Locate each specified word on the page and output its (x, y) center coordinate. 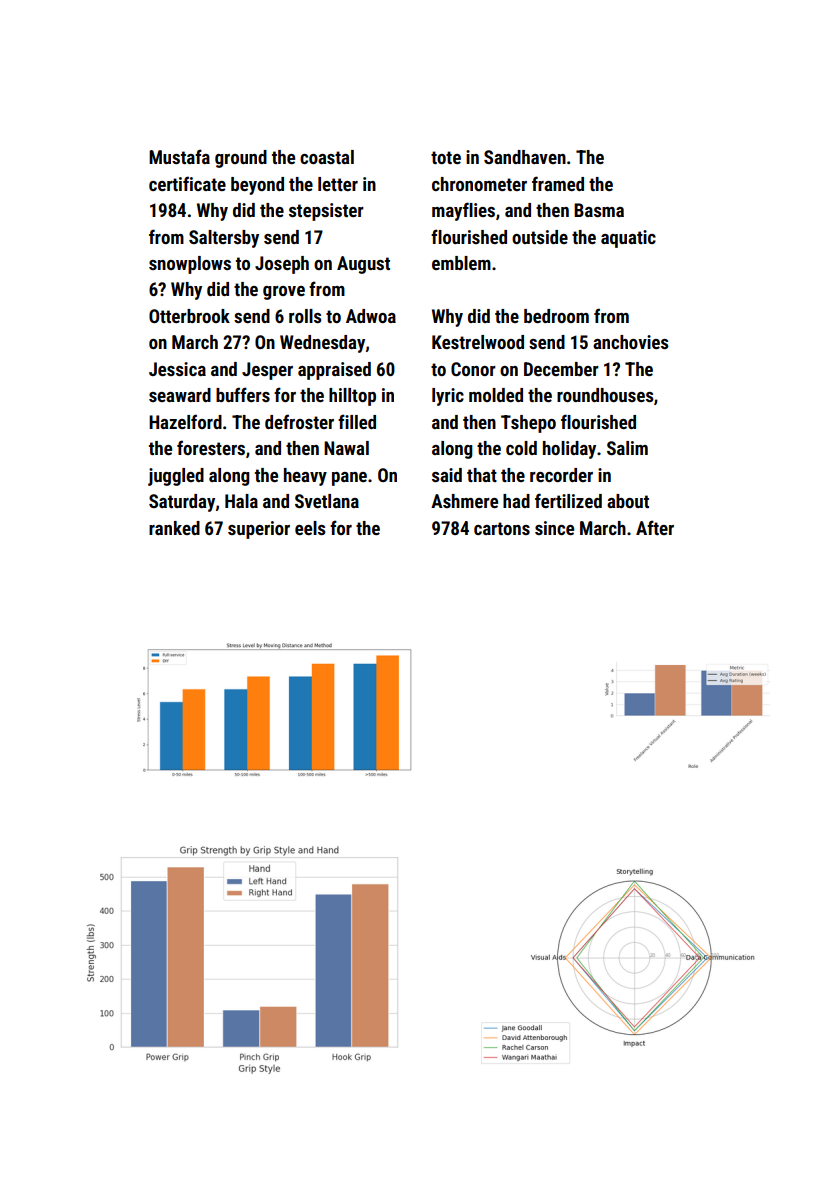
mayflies (463, 211)
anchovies (630, 342)
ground (241, 159)
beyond (257, 186)
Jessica (177, 369)
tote (446, 157)
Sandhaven (525, 157)
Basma (599, 210)
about (628, 501)
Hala (241, 501)
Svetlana (327, 501)
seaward (180, 395)
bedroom (556, 316)
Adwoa (371, 316)
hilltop (352, 397)
